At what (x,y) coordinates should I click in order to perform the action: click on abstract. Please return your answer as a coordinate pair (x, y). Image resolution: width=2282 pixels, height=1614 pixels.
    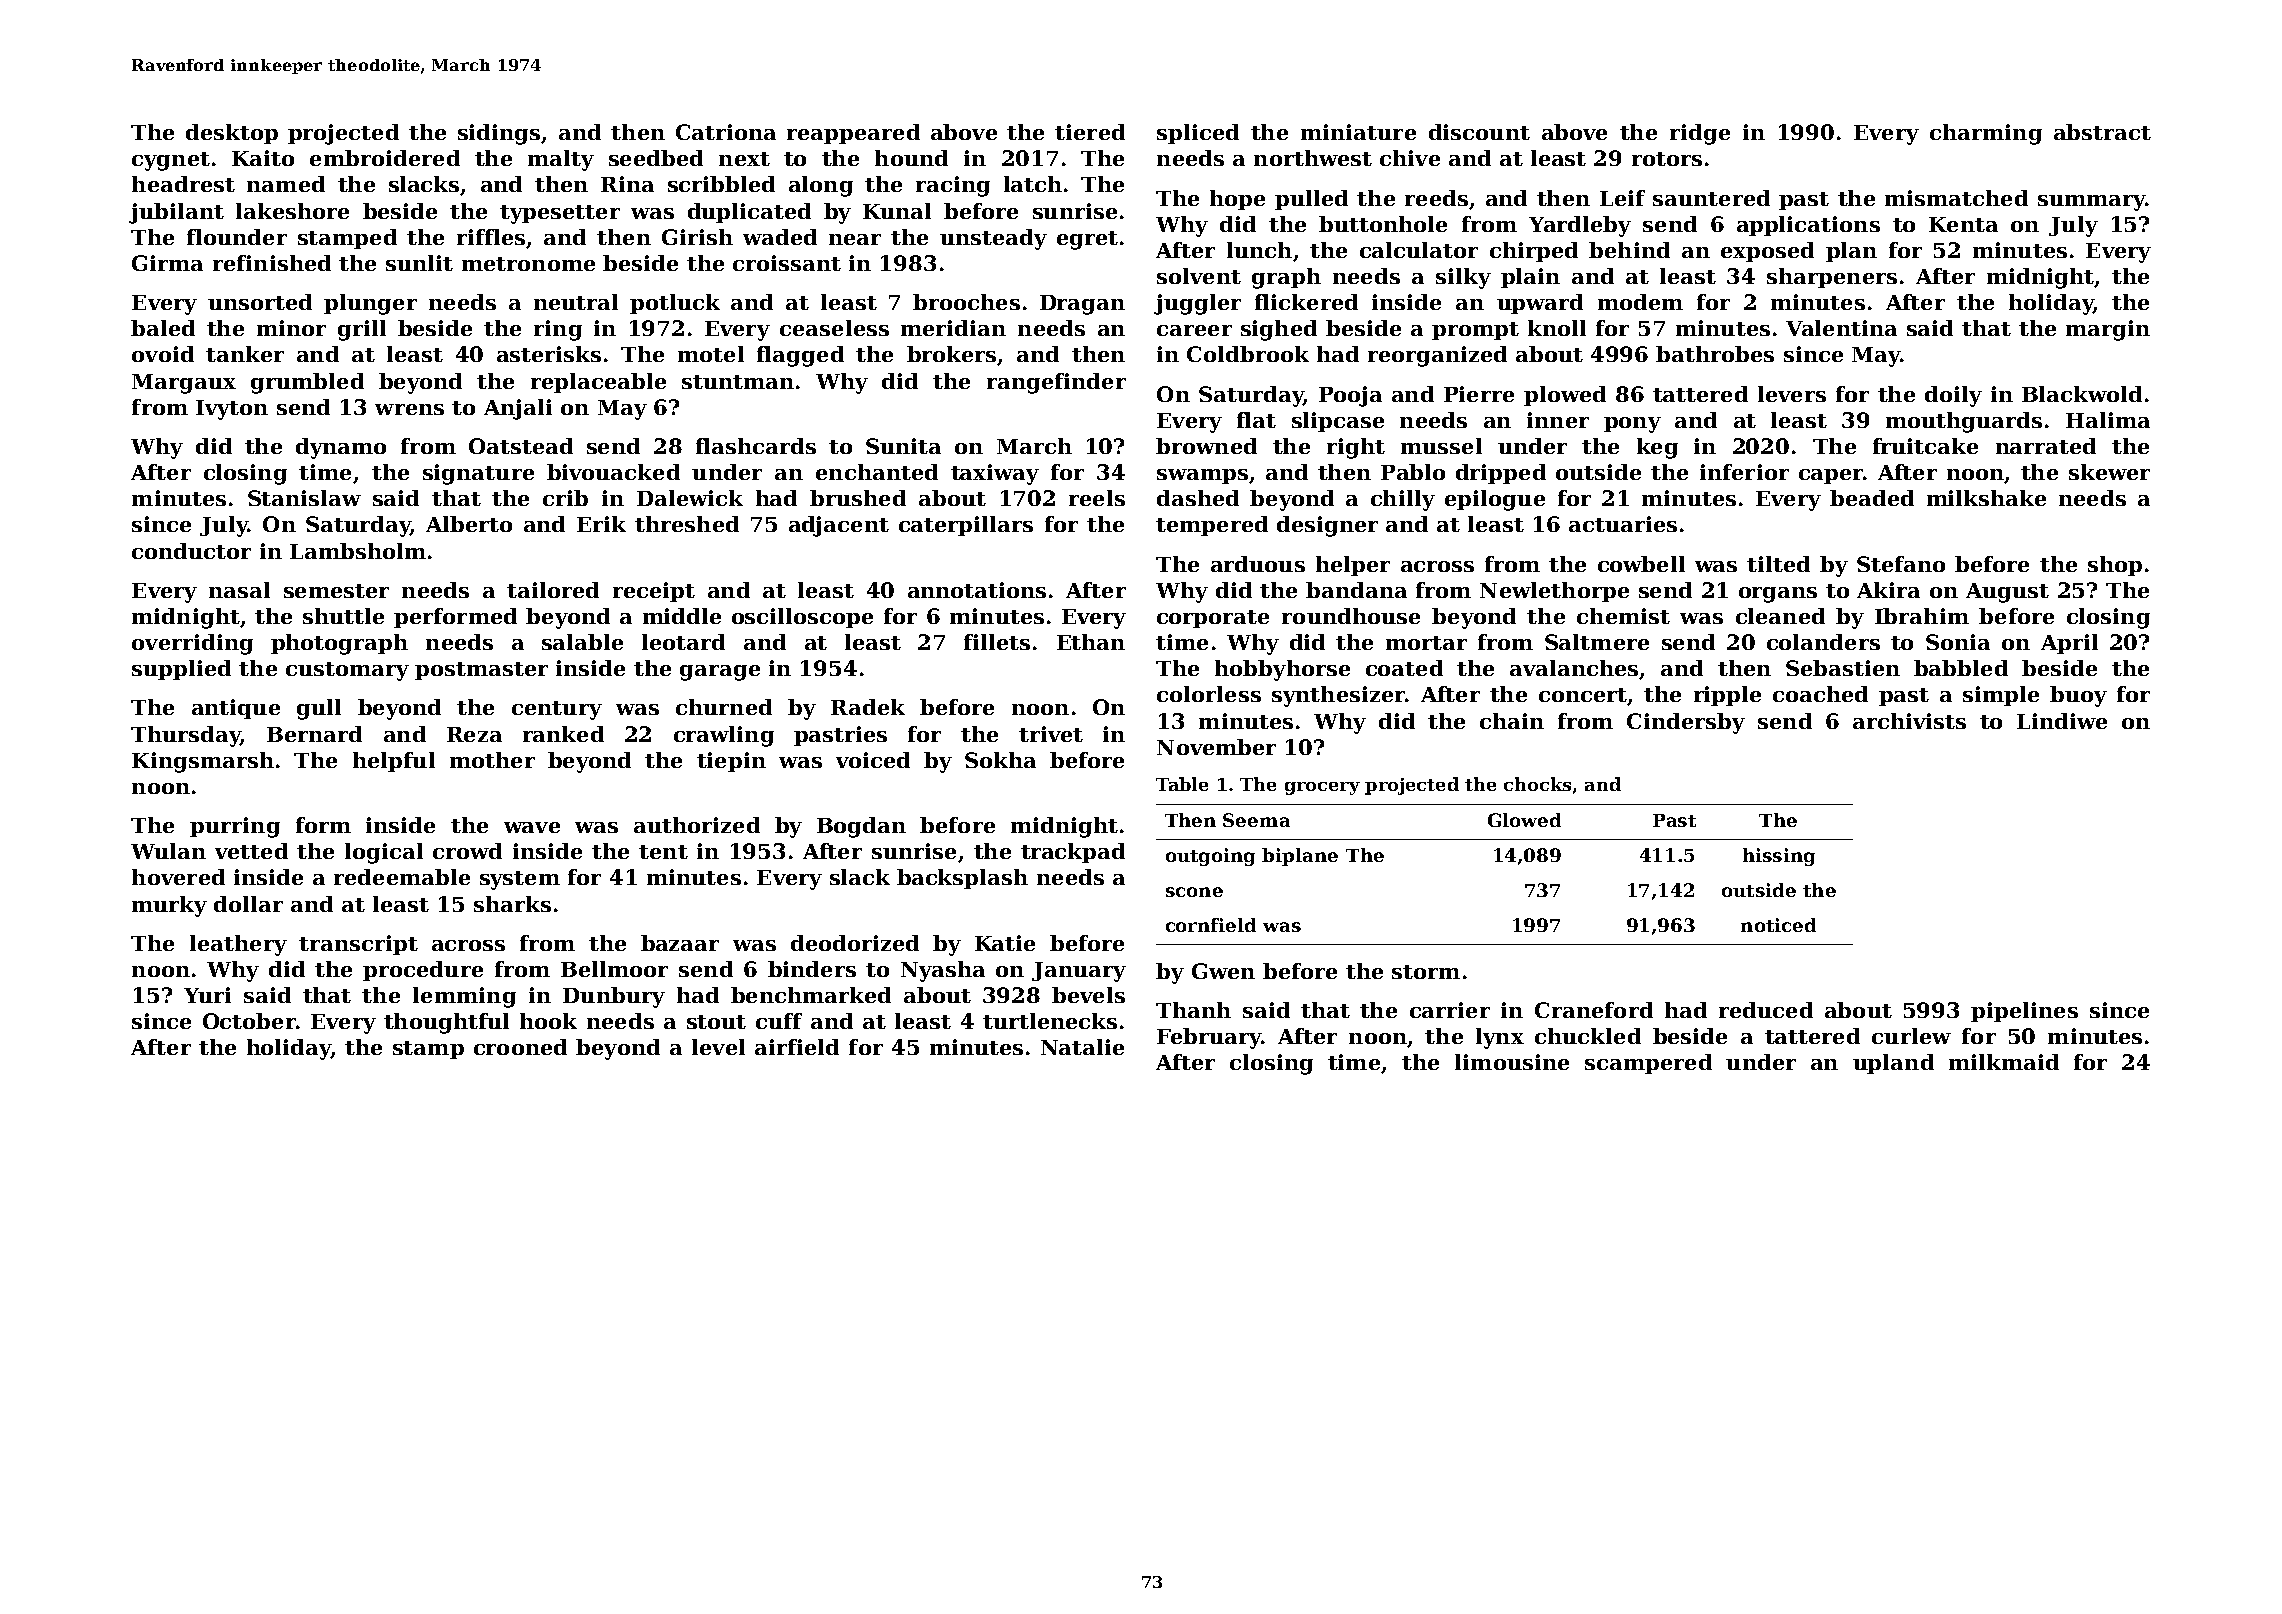
    Looking at the image, I should click on (2102, 132).
